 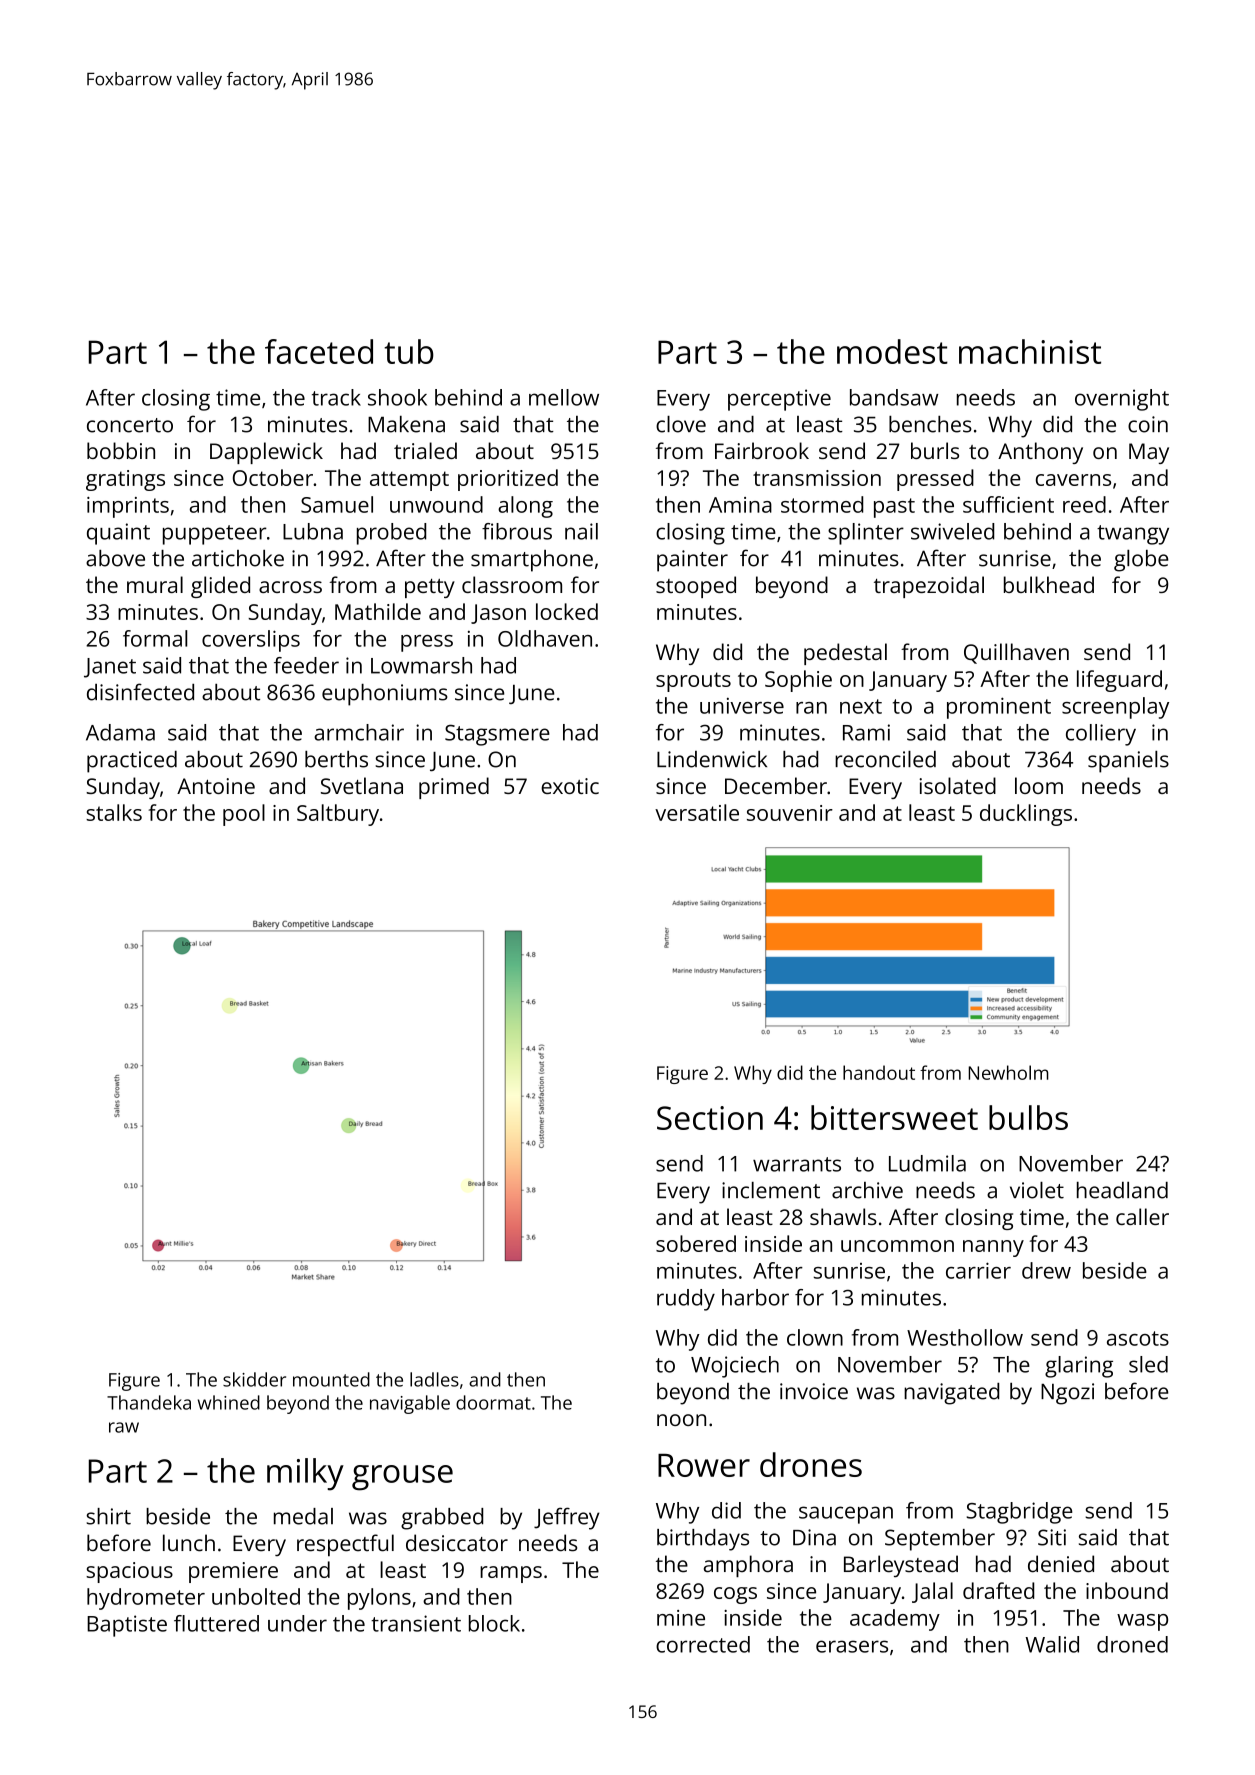 What do you see at coordinates (704, 1465) in the document?
I see `Rower` at bounding box center [704, 1465].
